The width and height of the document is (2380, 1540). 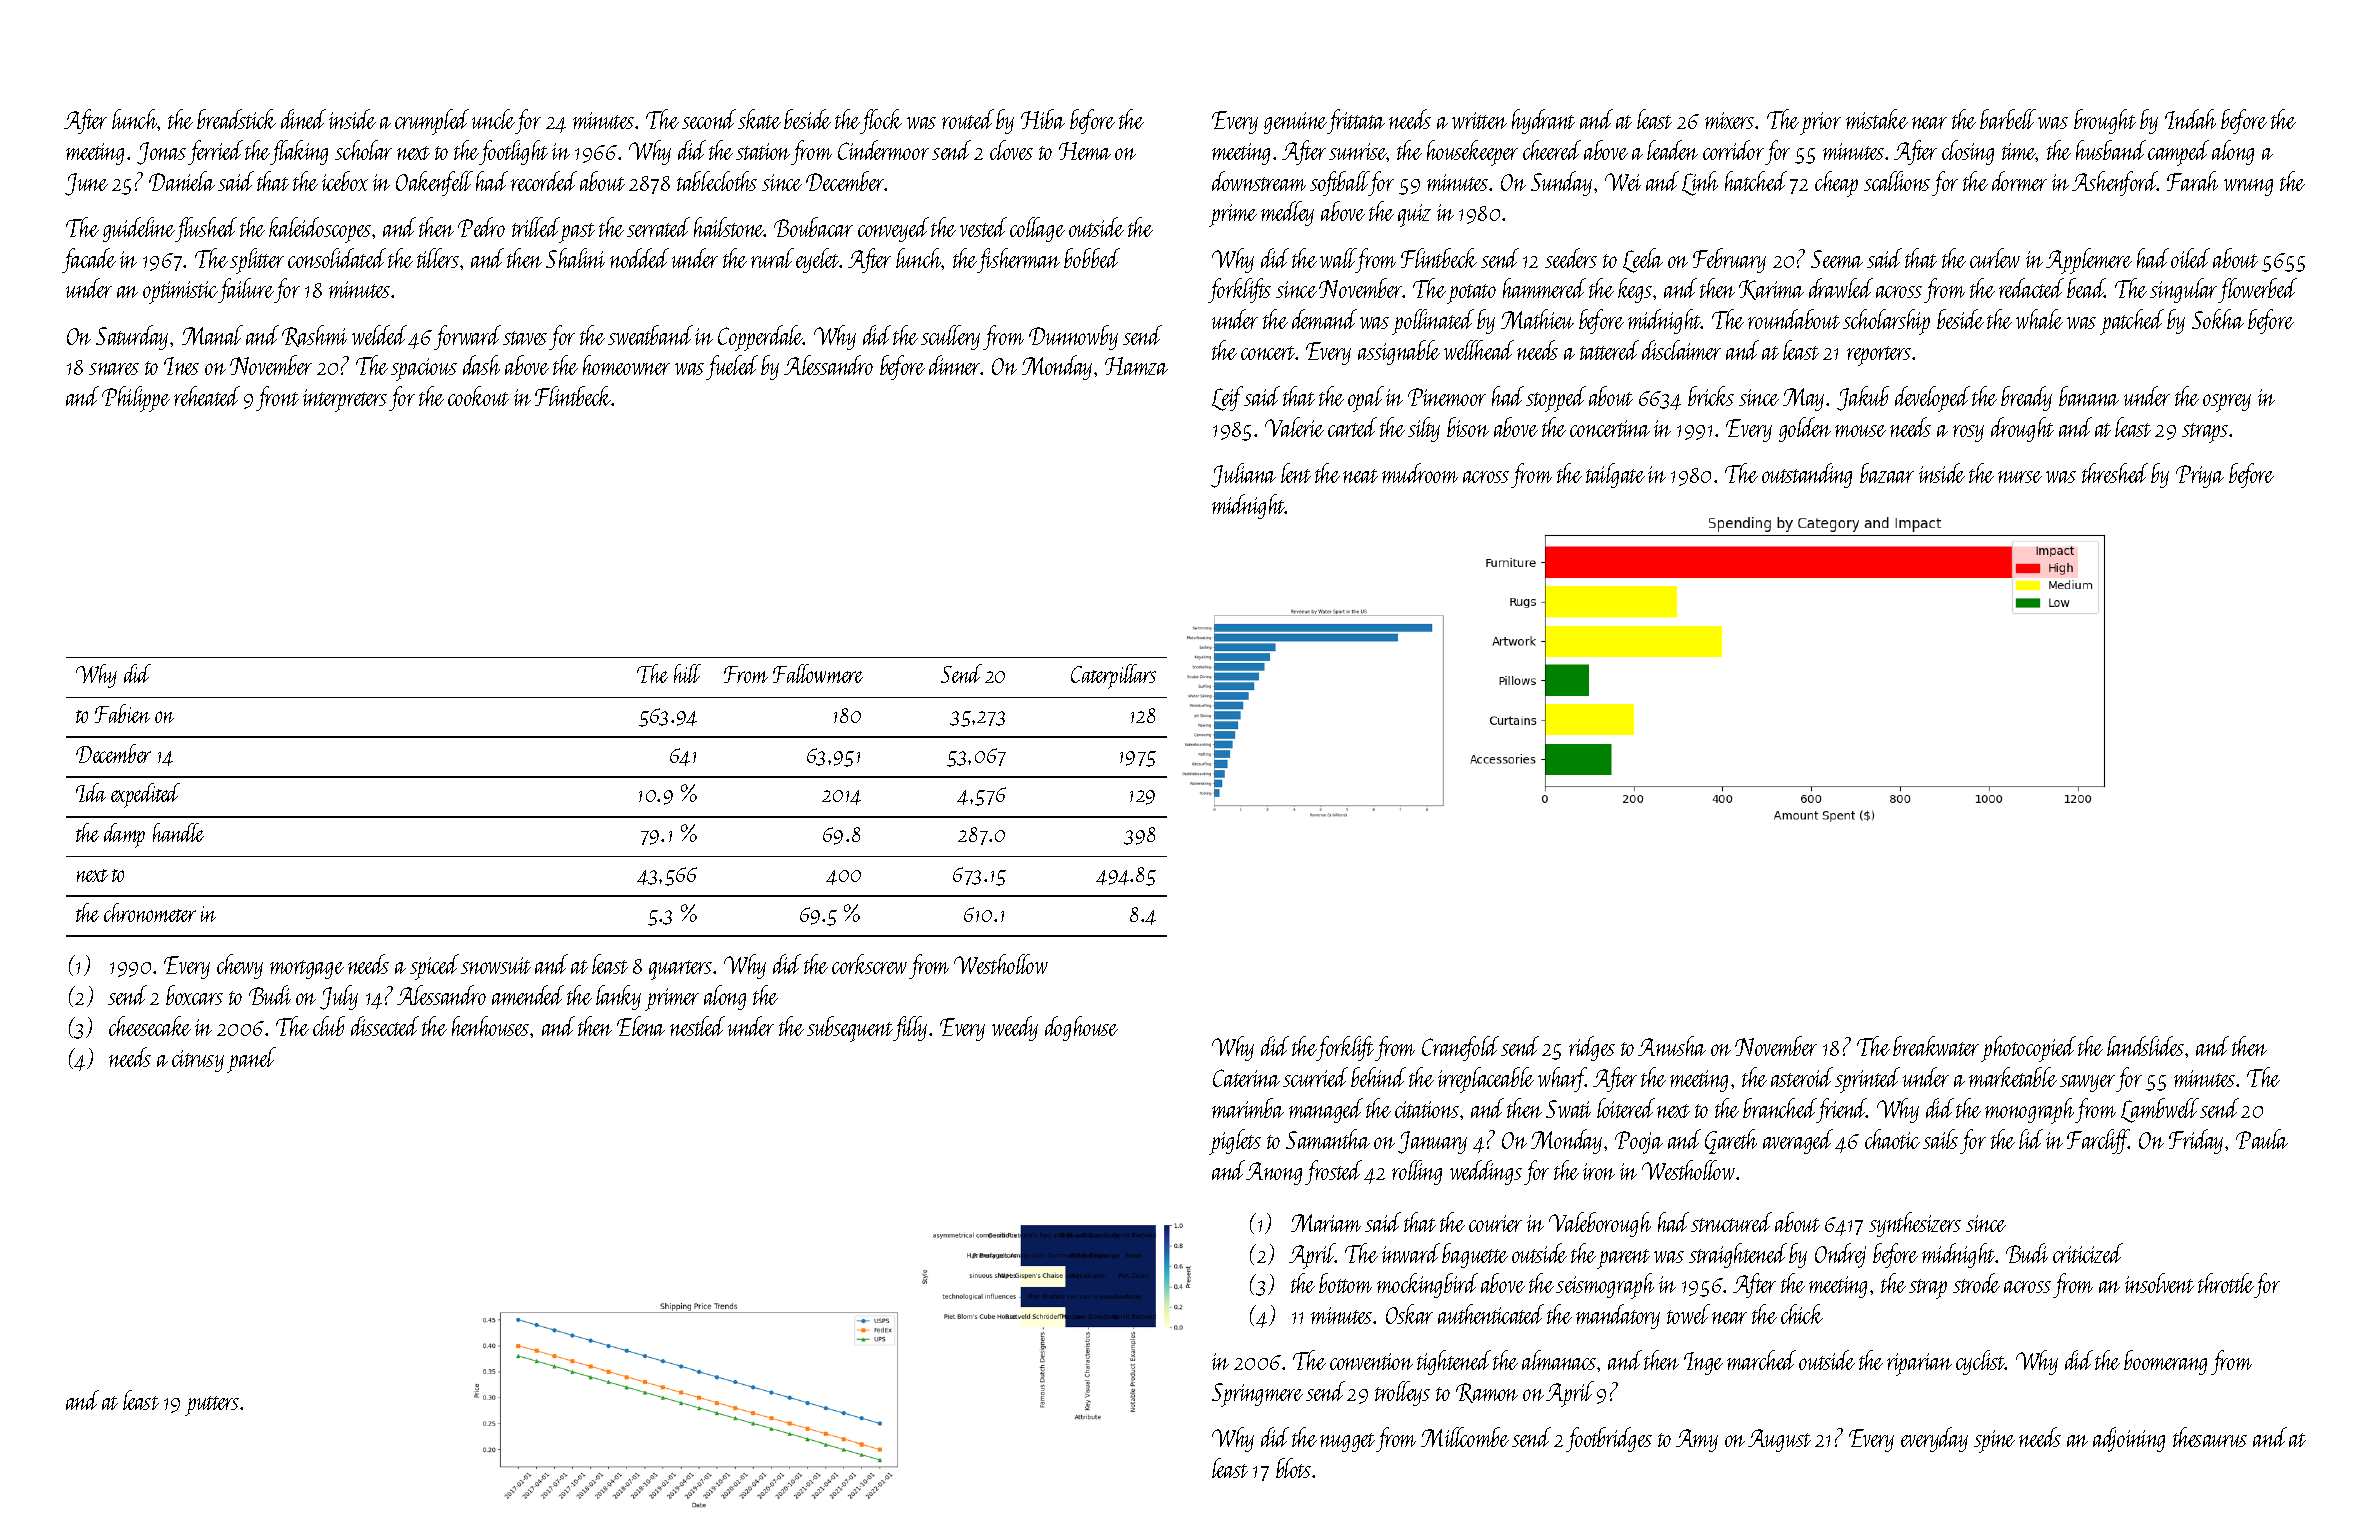 I want to click on Jonas, so click(x=161, y=153).
